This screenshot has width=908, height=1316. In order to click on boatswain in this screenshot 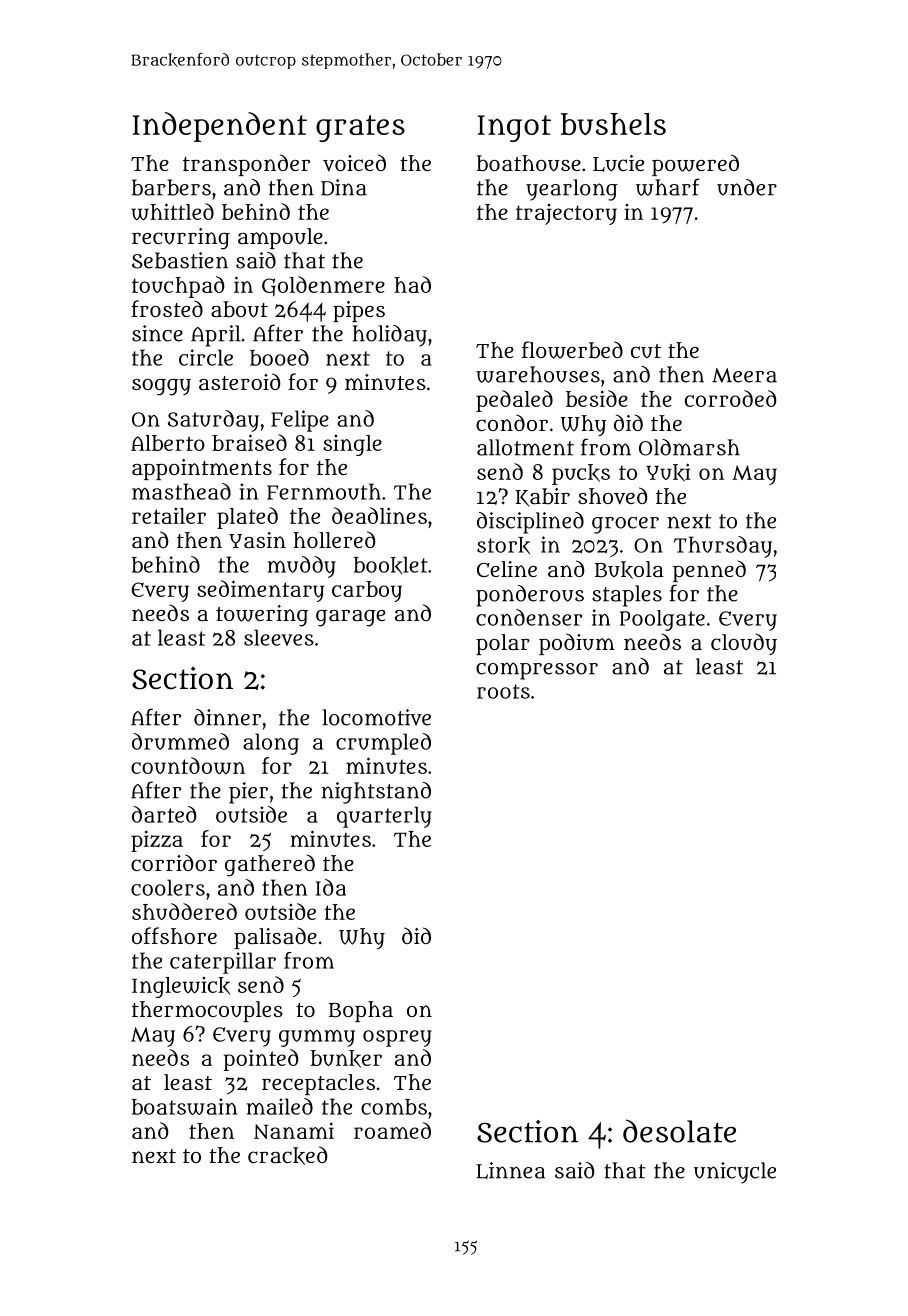, I will do `click(184, 1106)`.
